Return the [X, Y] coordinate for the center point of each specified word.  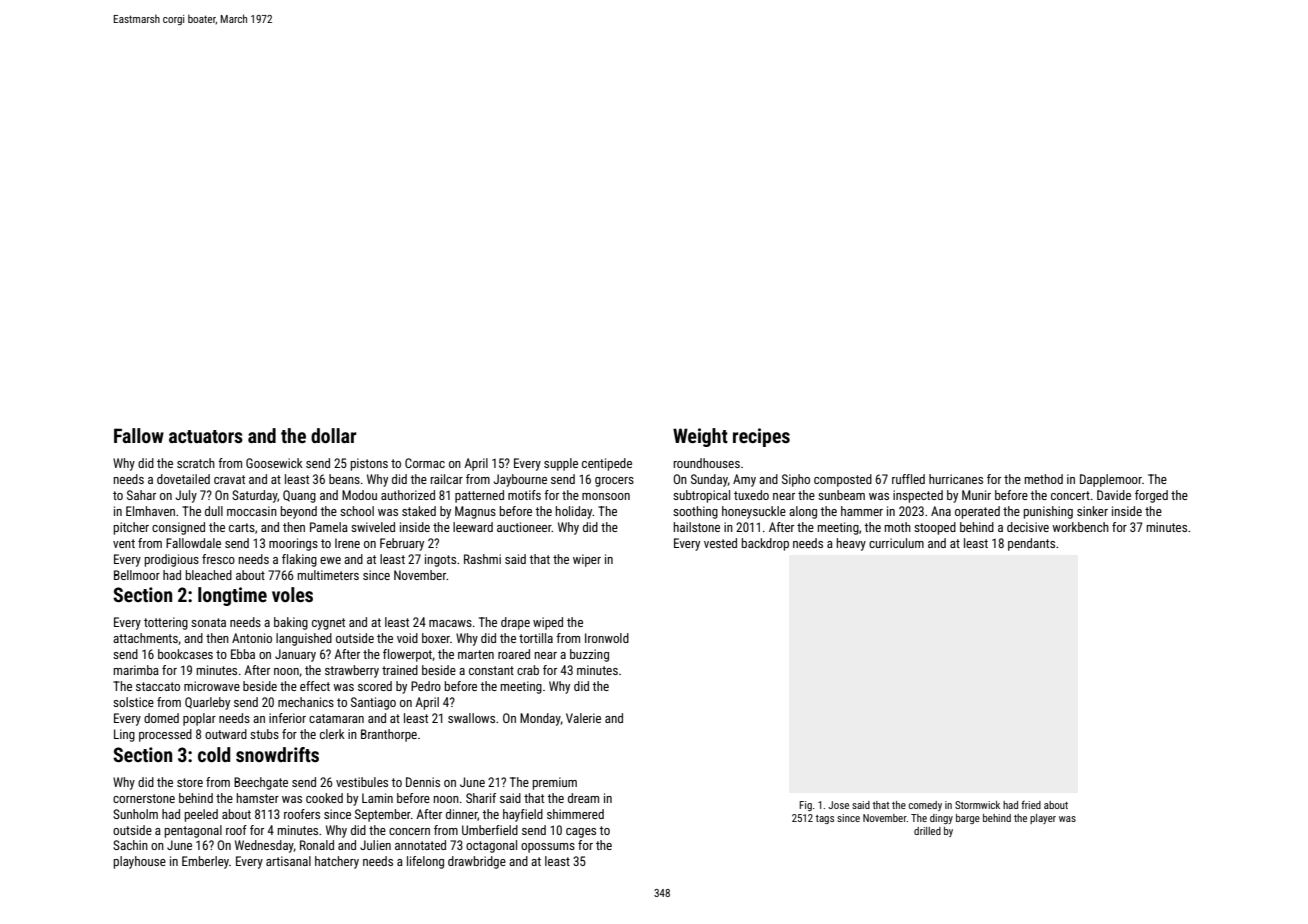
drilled [927, 831]
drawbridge [477, 862]
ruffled [908, 479]
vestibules [362, 782]
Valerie [583, 718]
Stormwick [977, 805]
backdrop [765, 544]
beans [344, 479]
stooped [935, 528]
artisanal [288, 861]
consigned [178, 528]
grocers [614, 482]
